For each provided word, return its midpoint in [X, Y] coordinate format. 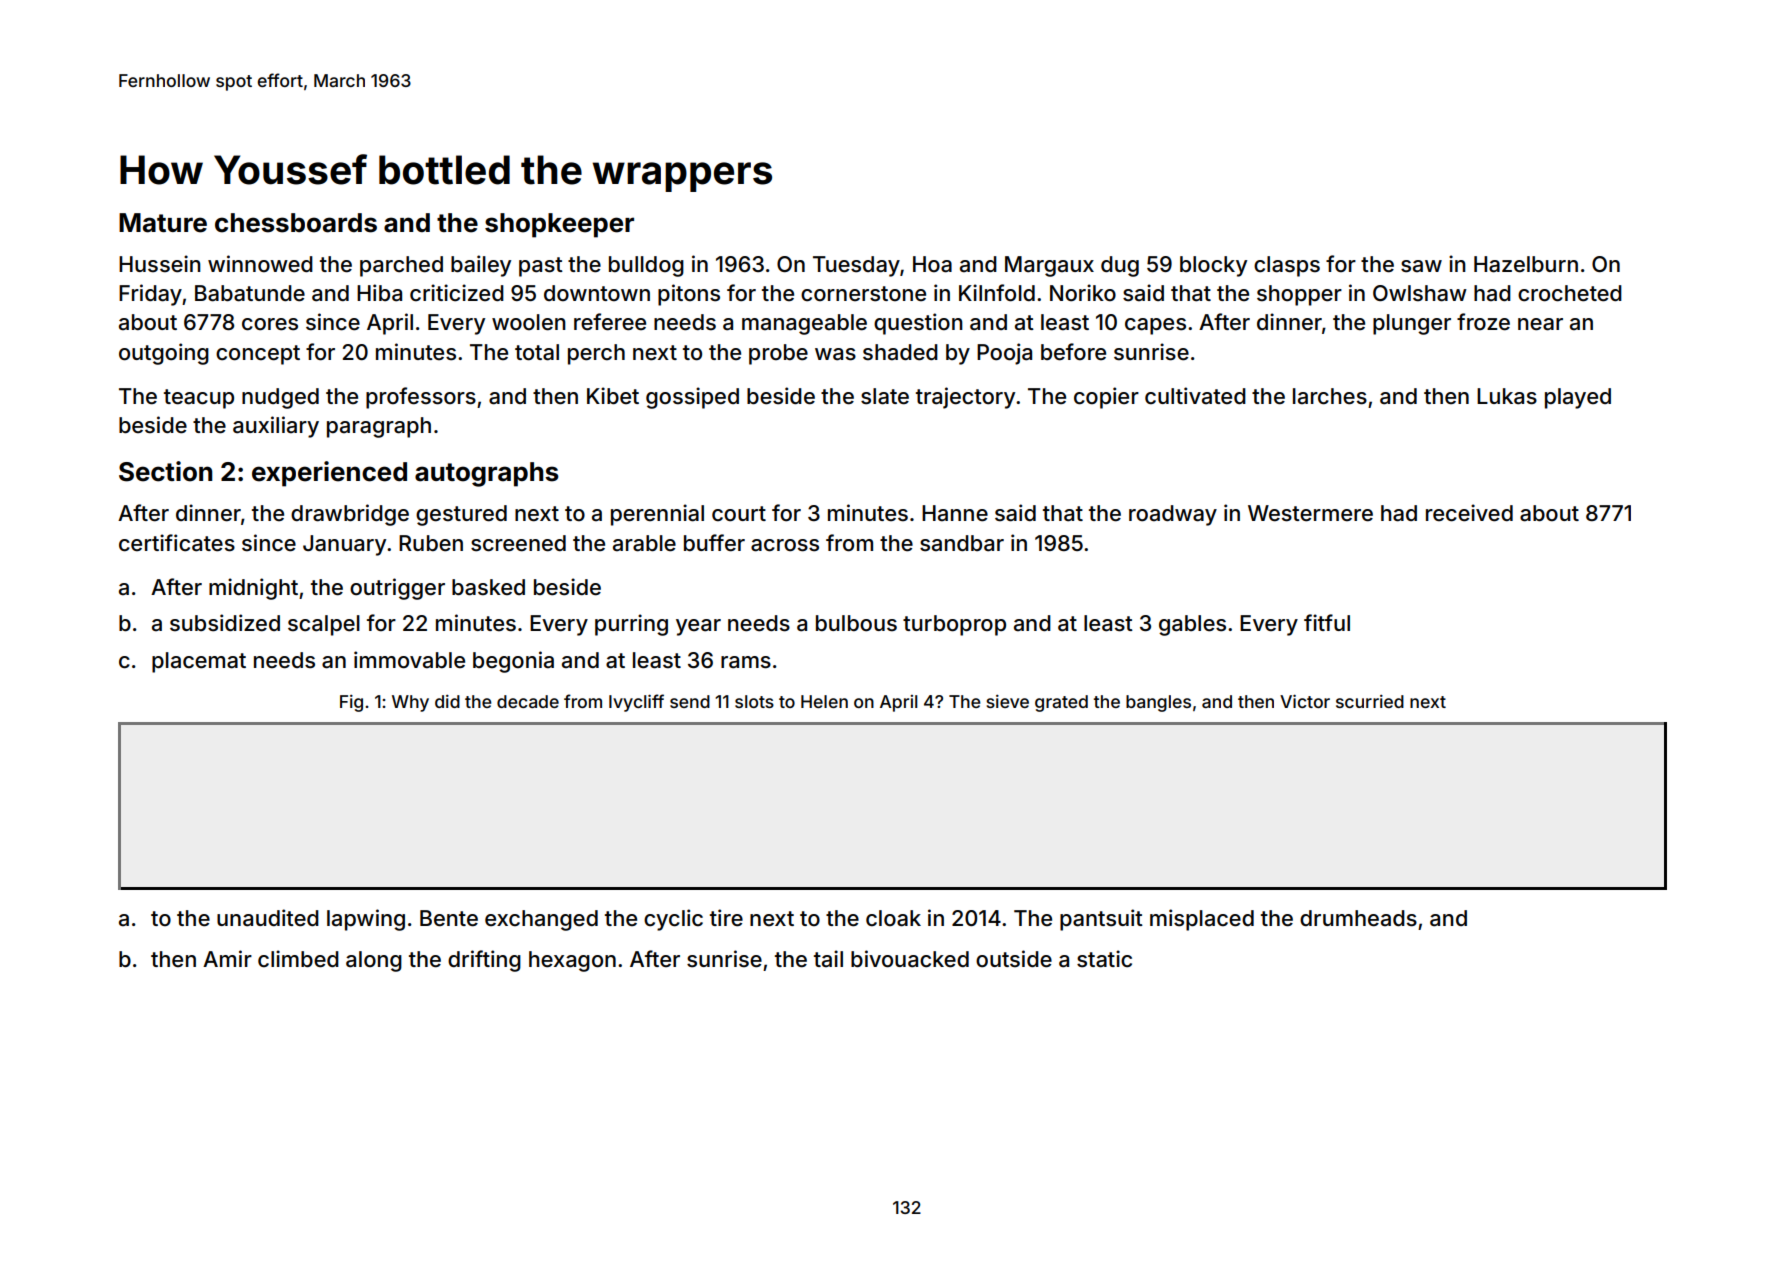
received [1469, 513]
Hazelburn [1526, 264]
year [698, 627]
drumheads [1358, 918]
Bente [449, 918]
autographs [487, 474]
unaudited [268, 918]
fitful [1327, 622]
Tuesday [856, 266]
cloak [893, 918]
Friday [150, 295]
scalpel [324, 625]
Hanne [955, 513]
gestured [461, 515]
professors [421, 398]
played [1578, 398]
